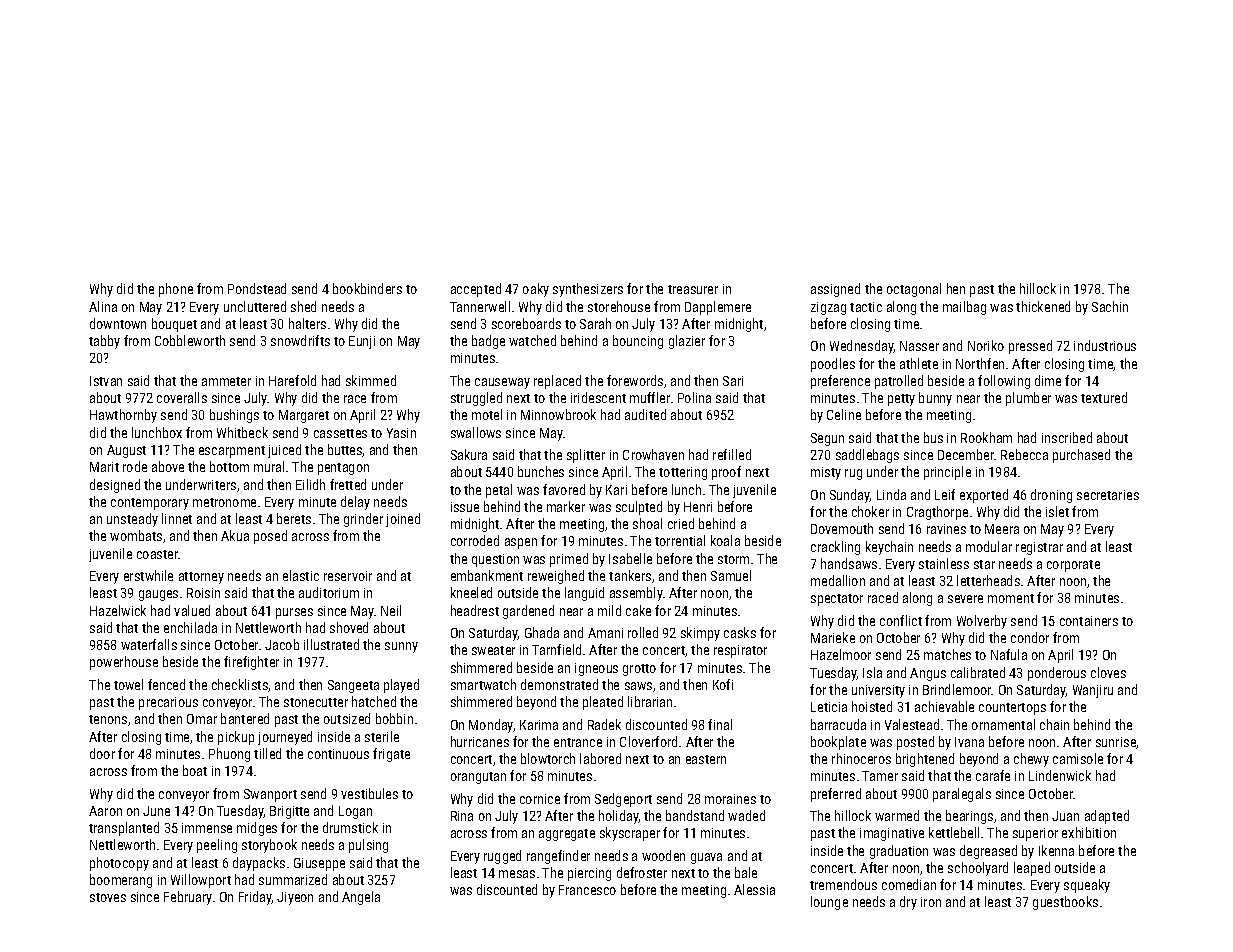 This image has height=952, width=1233. I want to click on sunrise, so click(1116, 743).
